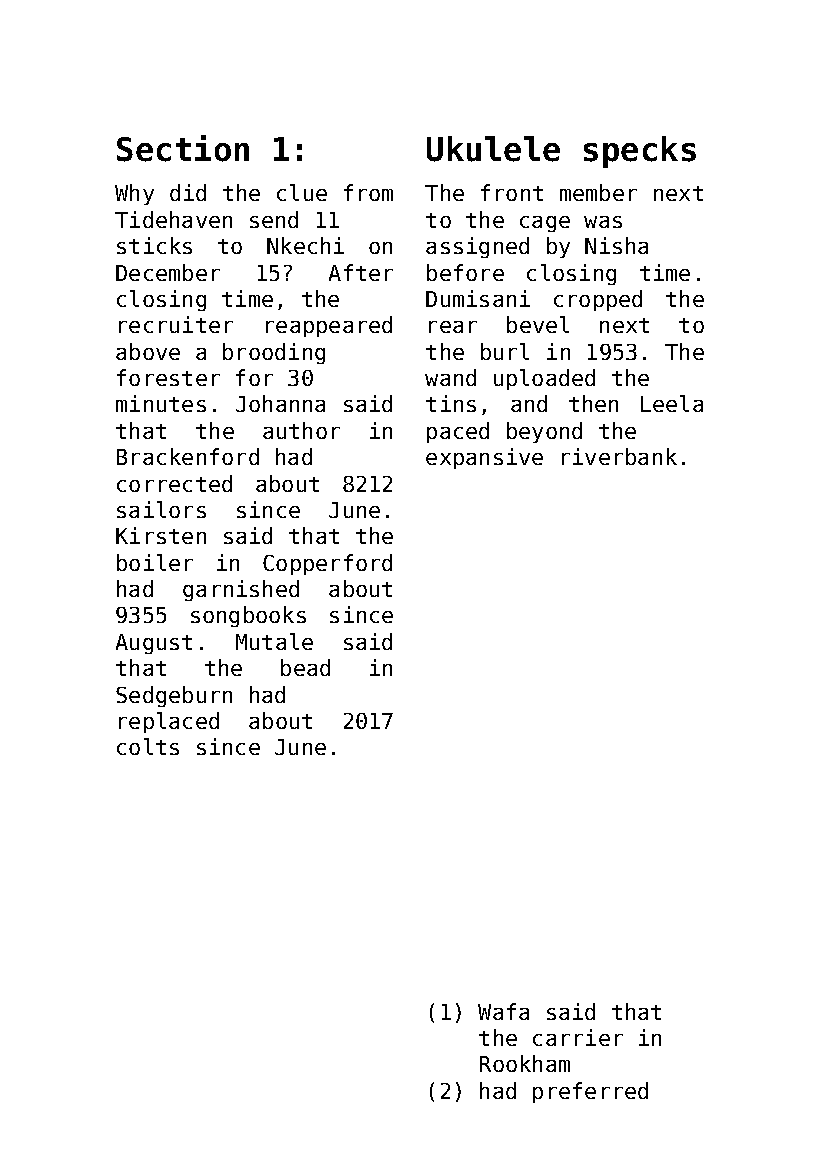  Describe the element at coordinates (578, 1037) in the screenshot. I see `carrier` at that location.
